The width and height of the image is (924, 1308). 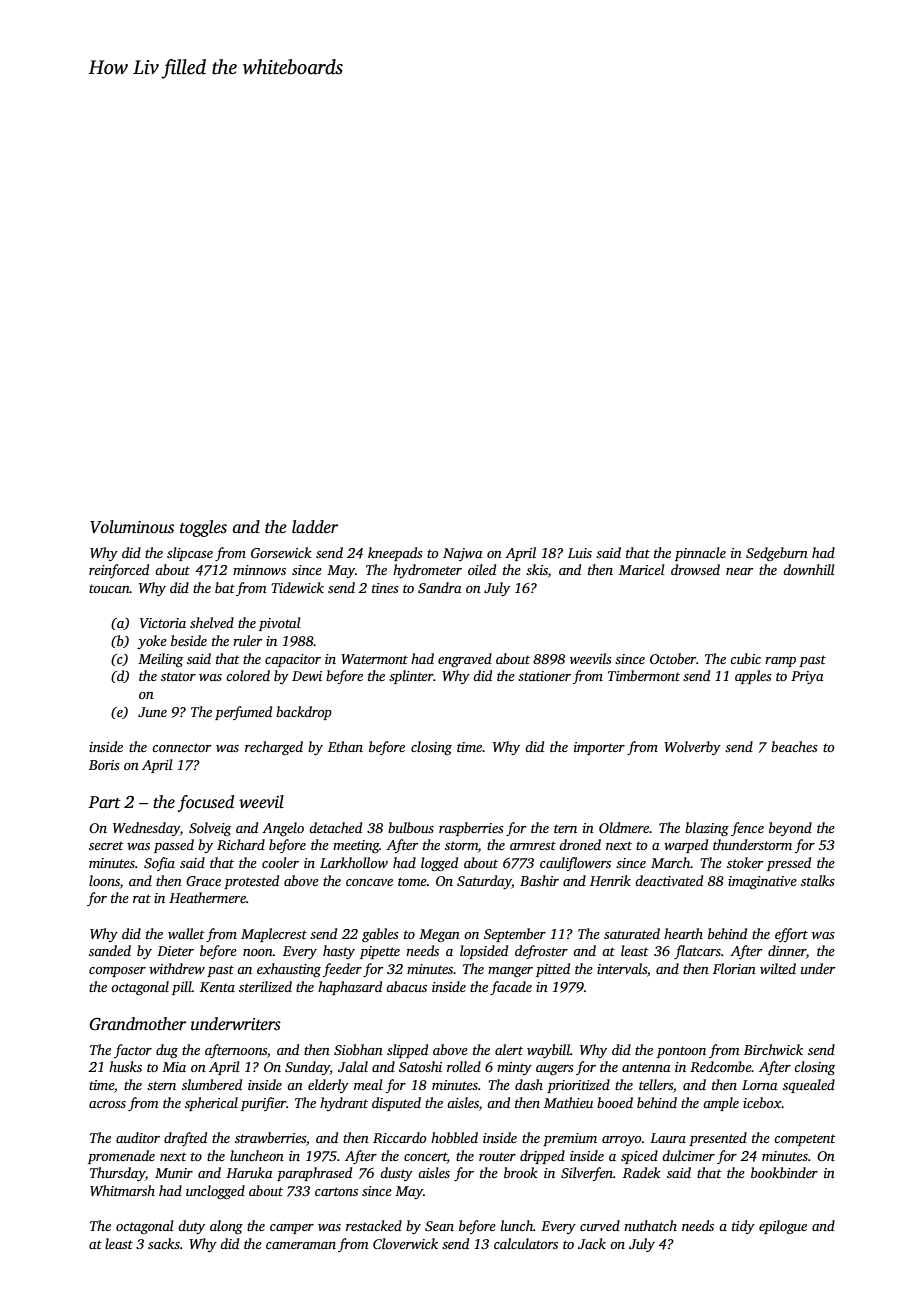 What do you see at coordinates (440, 587) in the image?
I see `Sandra` at bounding box center [440, 587].
